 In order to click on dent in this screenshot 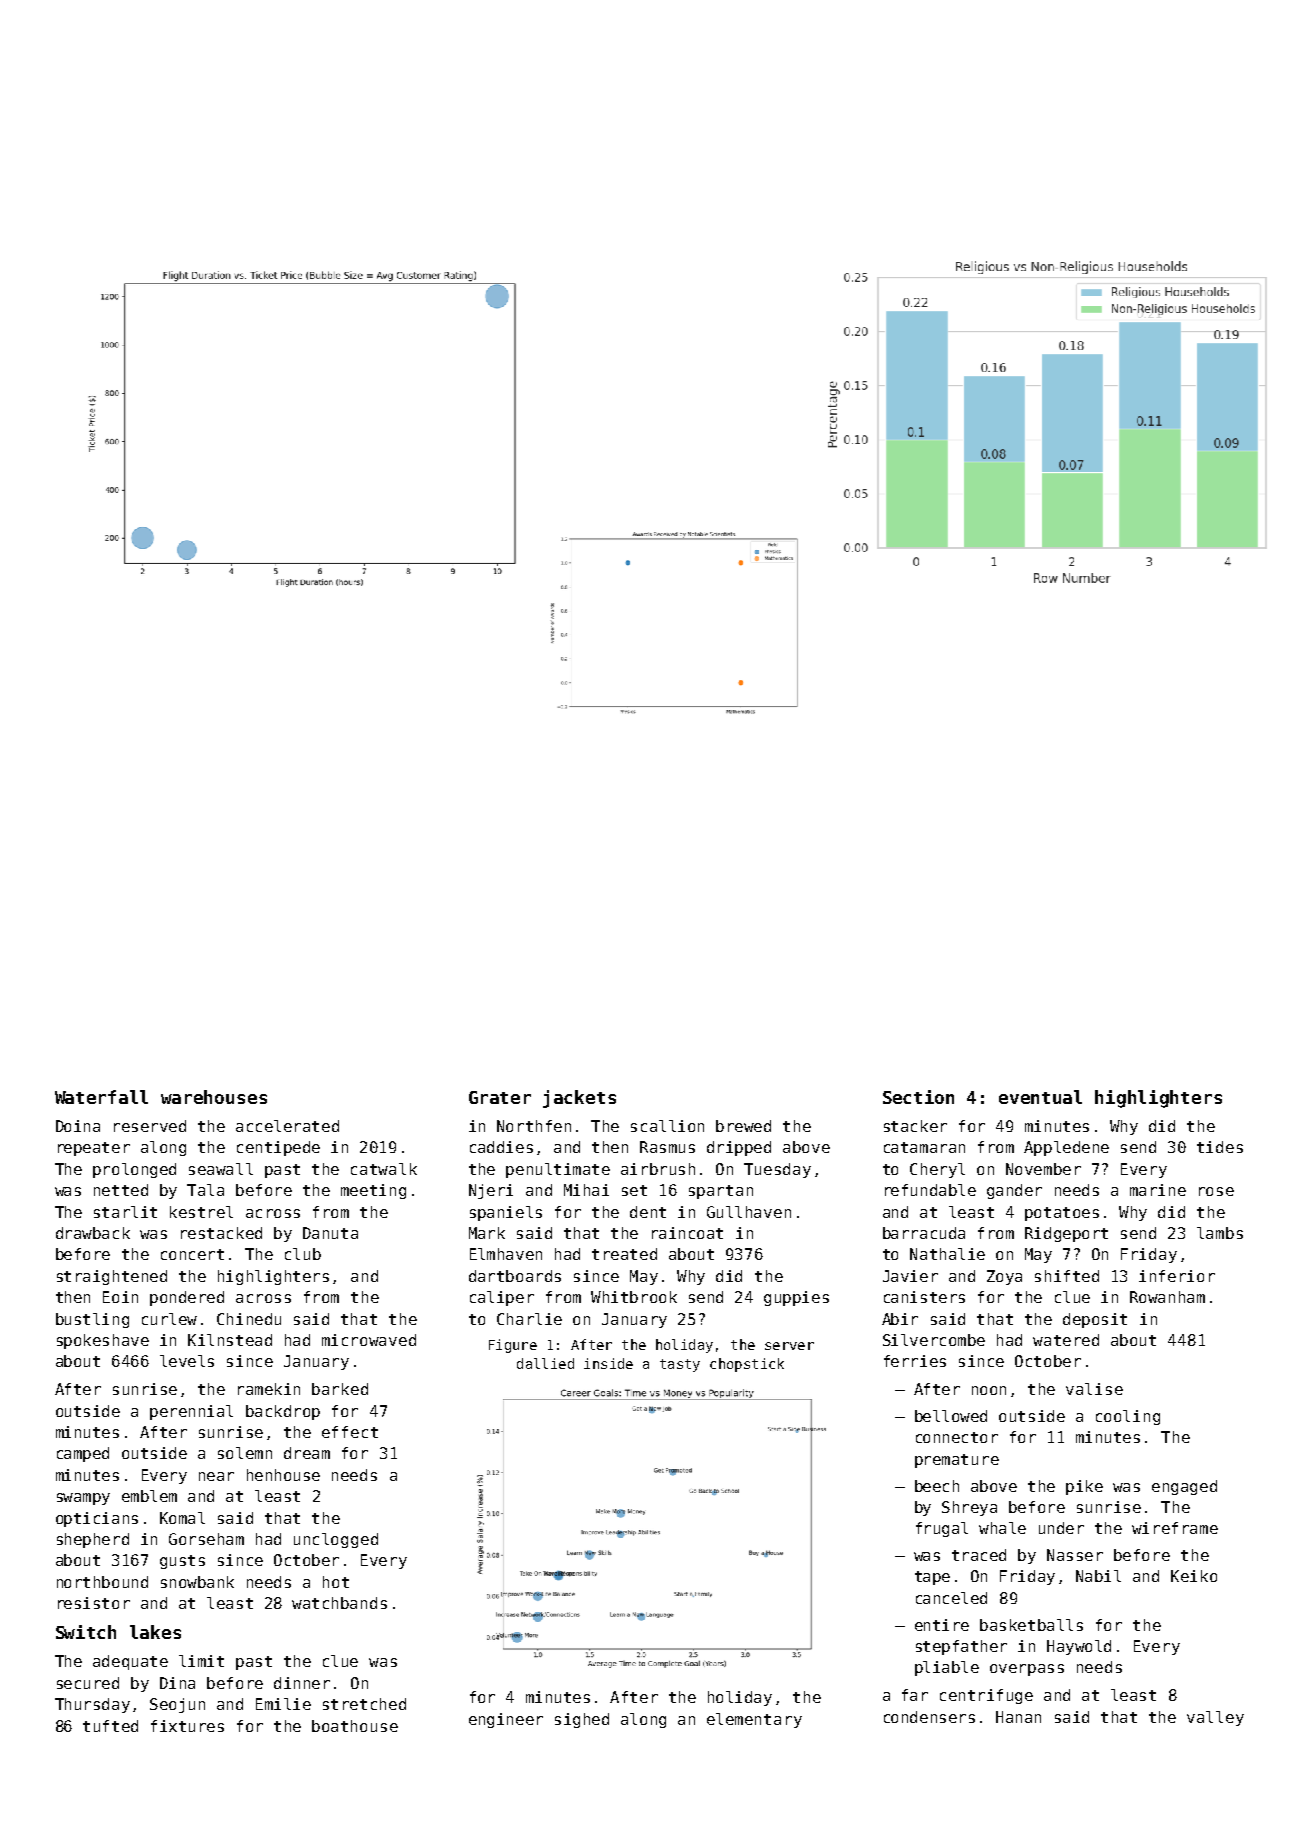, I will do `click(648, 1212)`.
